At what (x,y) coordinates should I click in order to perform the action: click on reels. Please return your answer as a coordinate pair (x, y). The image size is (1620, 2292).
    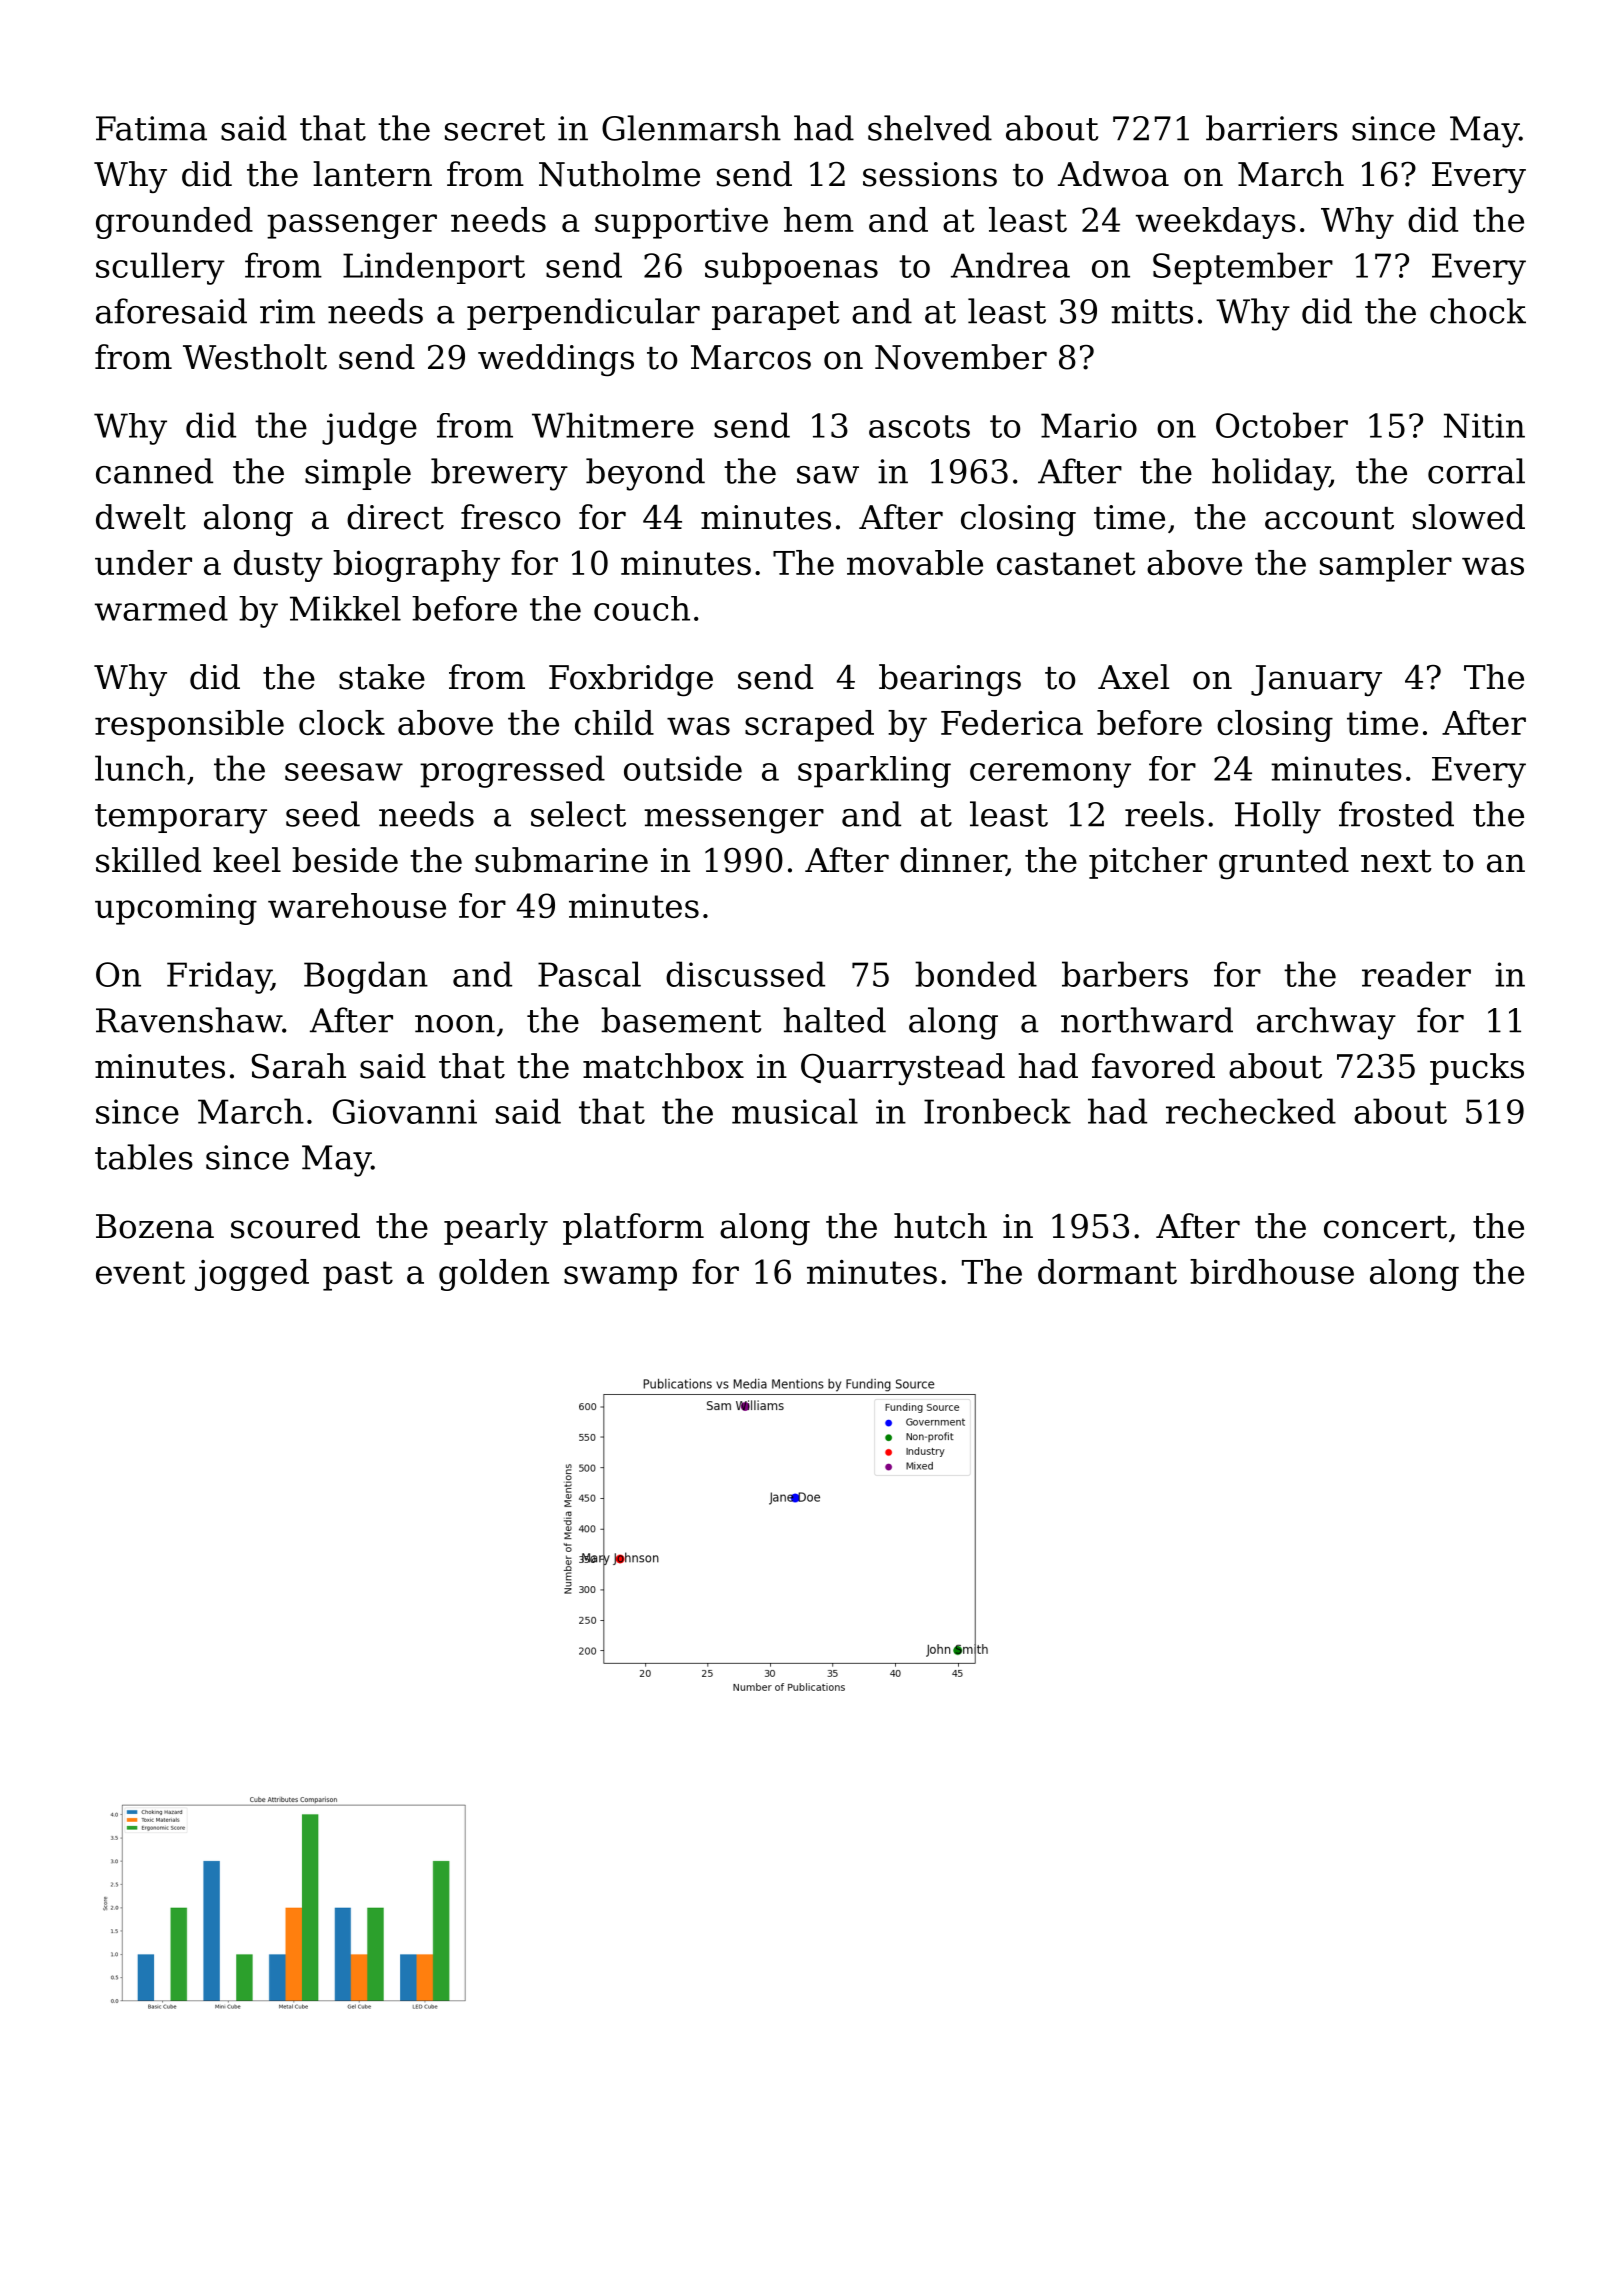
    Looking at the image, I should click on (1164, 814).
